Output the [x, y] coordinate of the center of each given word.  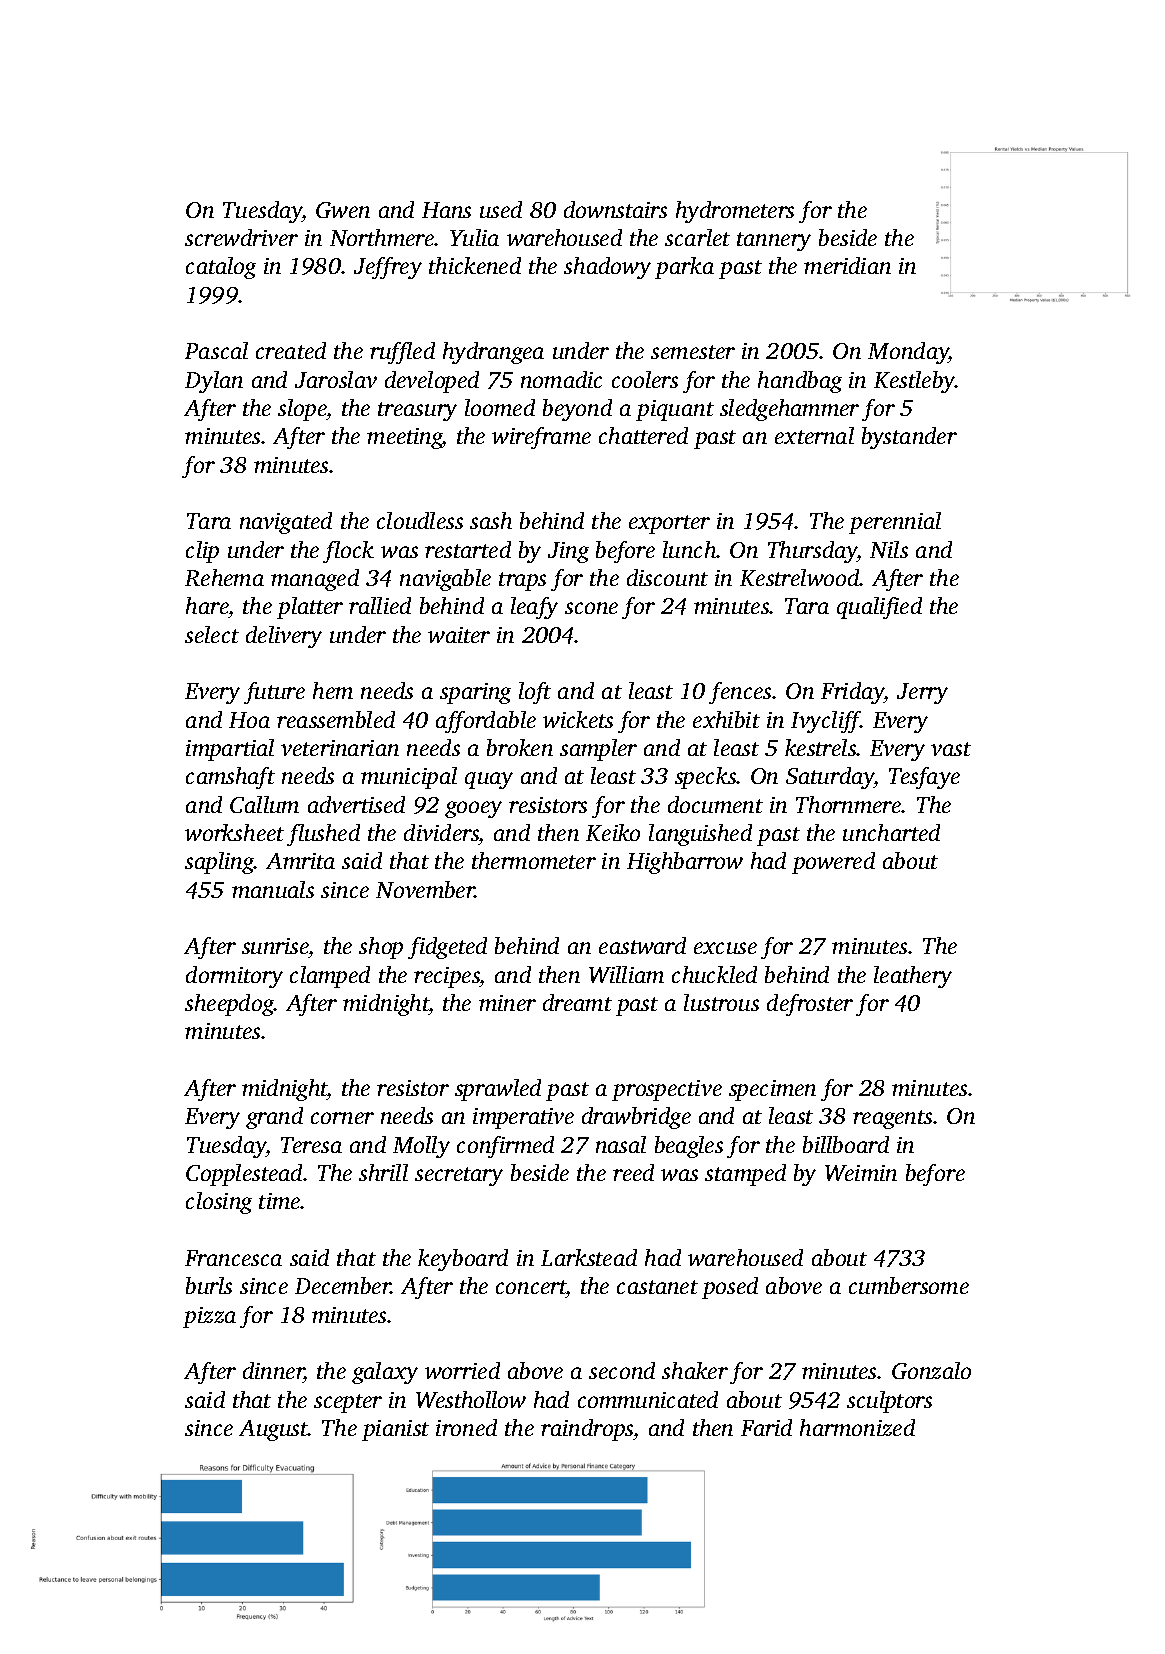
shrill [383, 1172]
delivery [284, 637]
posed [730, 1288]
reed [633, 1172]
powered [833, 863]
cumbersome [909, 1285]
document [715, 804]
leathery [913, 977]
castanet [657, 1287]
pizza [209, 1317]
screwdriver [241, 237]
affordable [486, 722]
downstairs [615, 209]
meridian [847, 265]
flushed [323, 835]
